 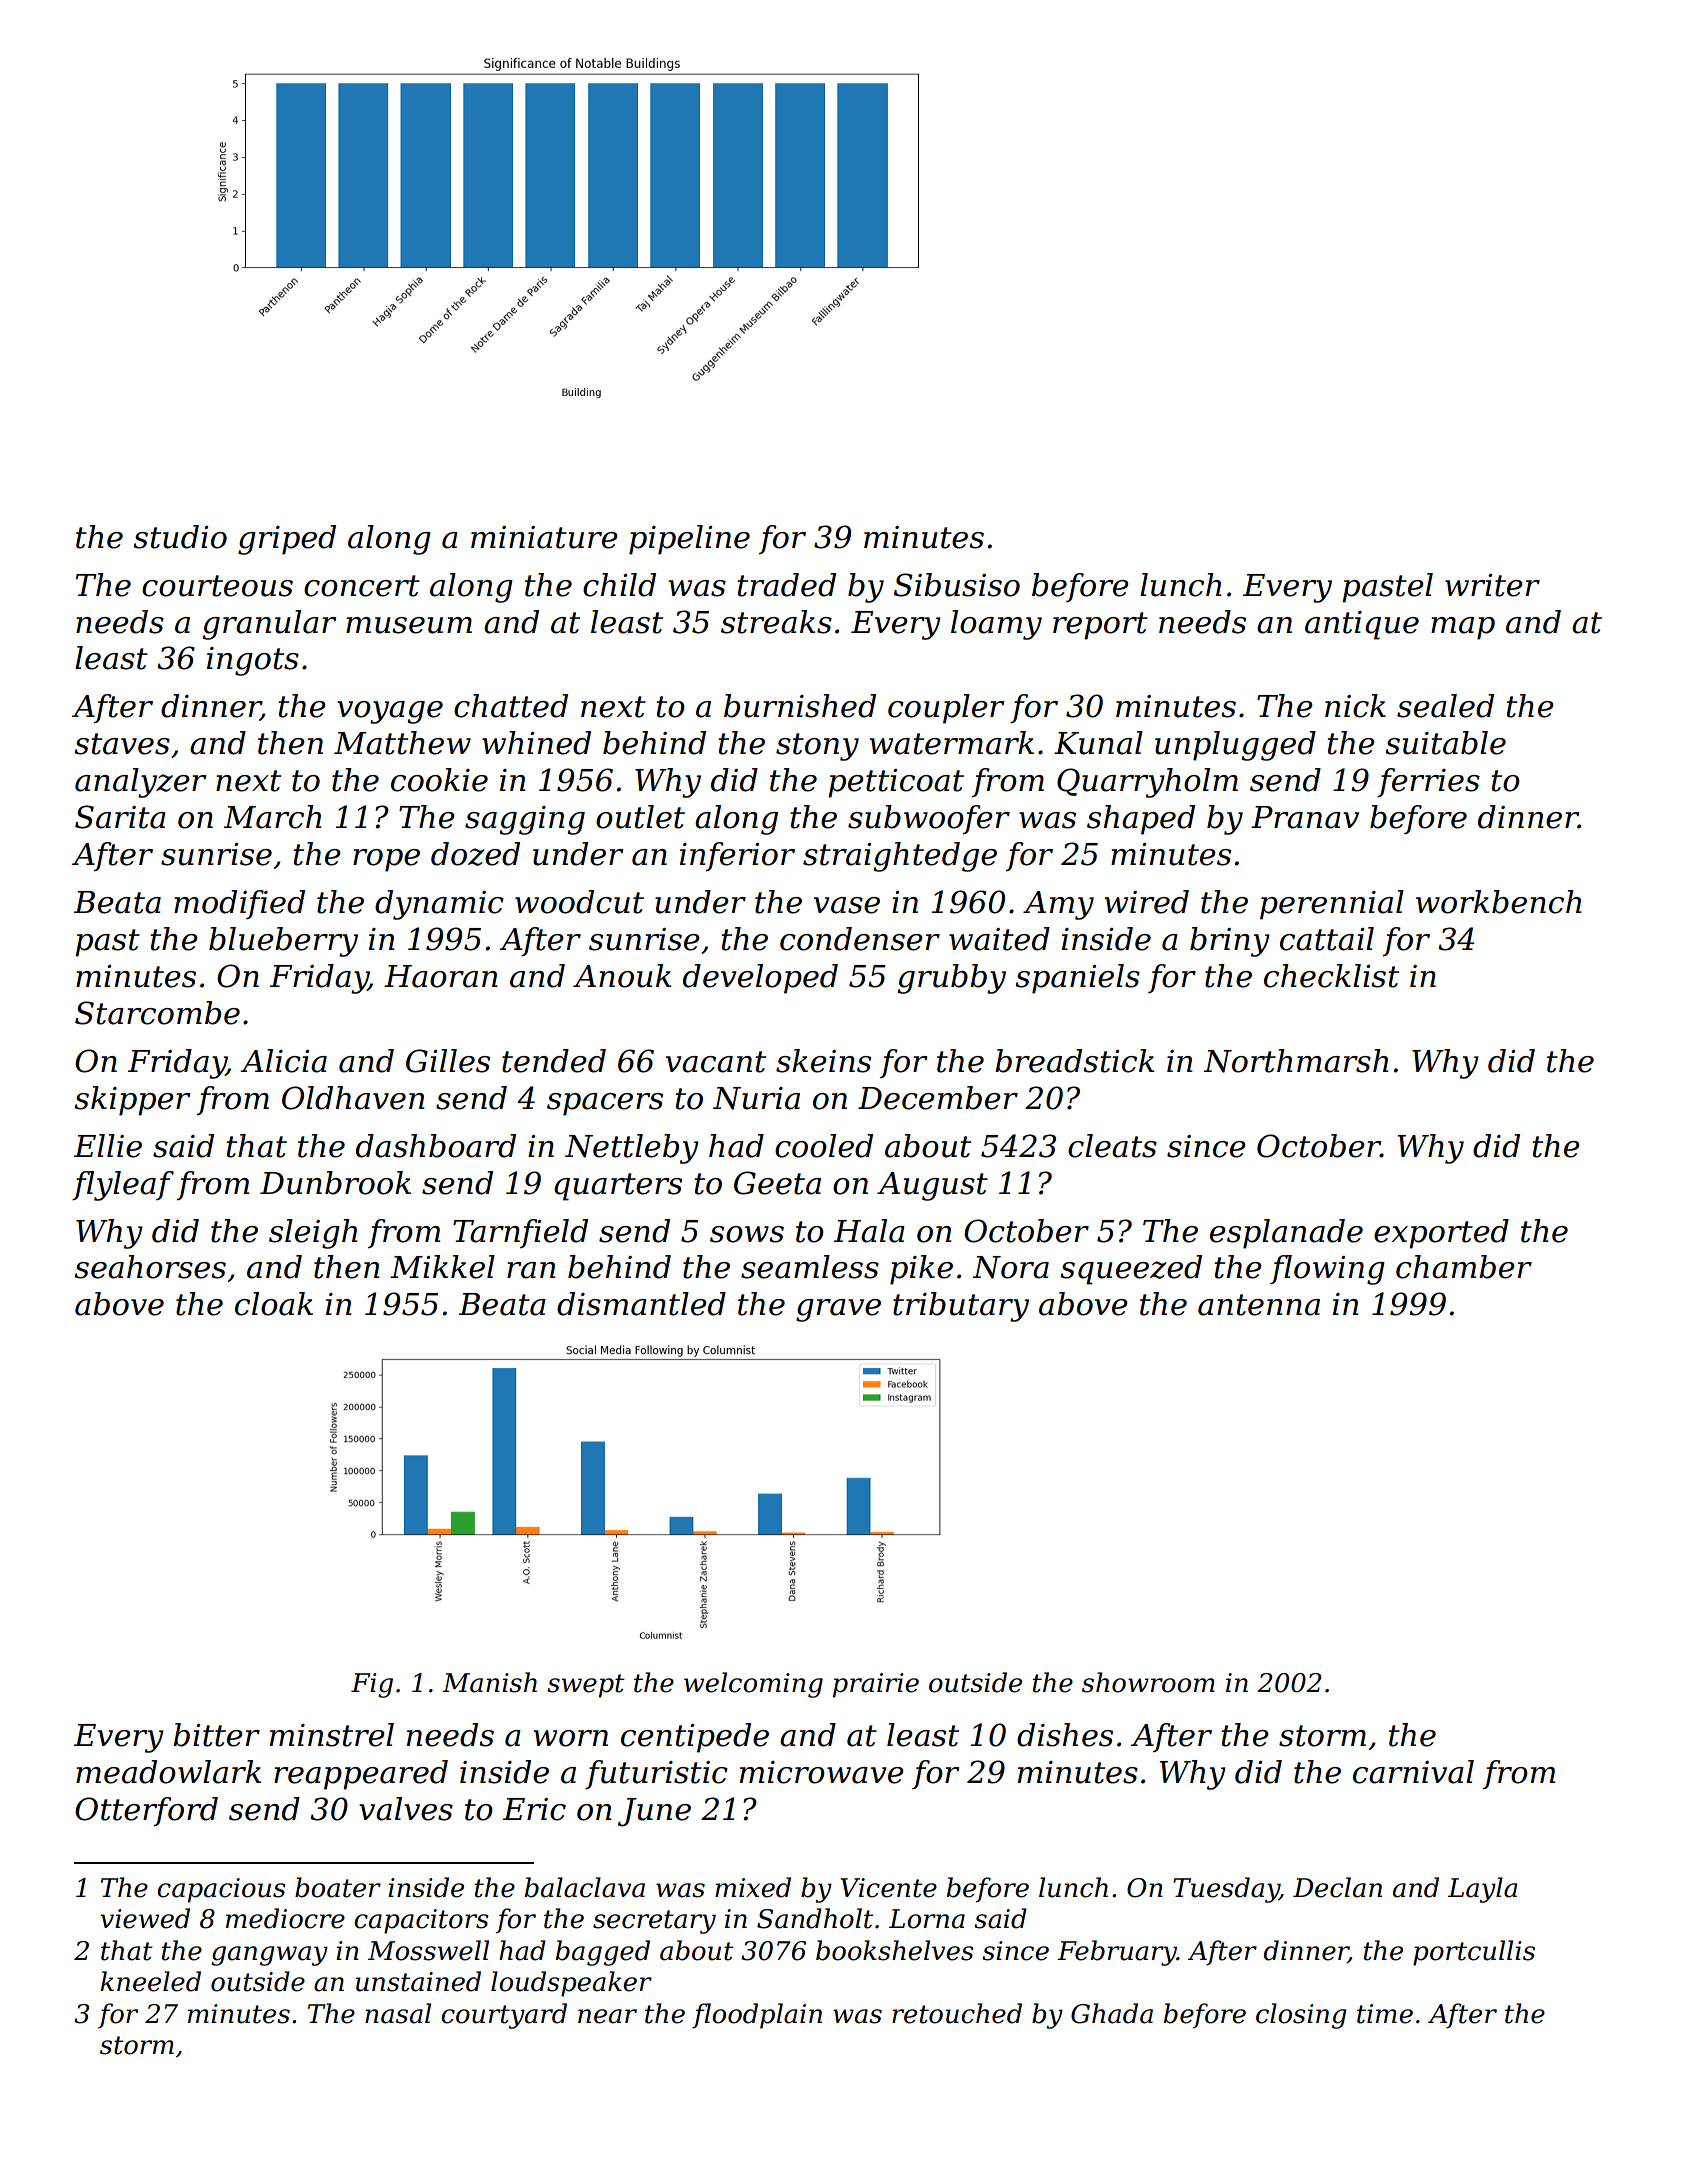 What do you see at coordinates (216, 1735) in the image?
I see `bitter` at bounding box center [216, 1735].
